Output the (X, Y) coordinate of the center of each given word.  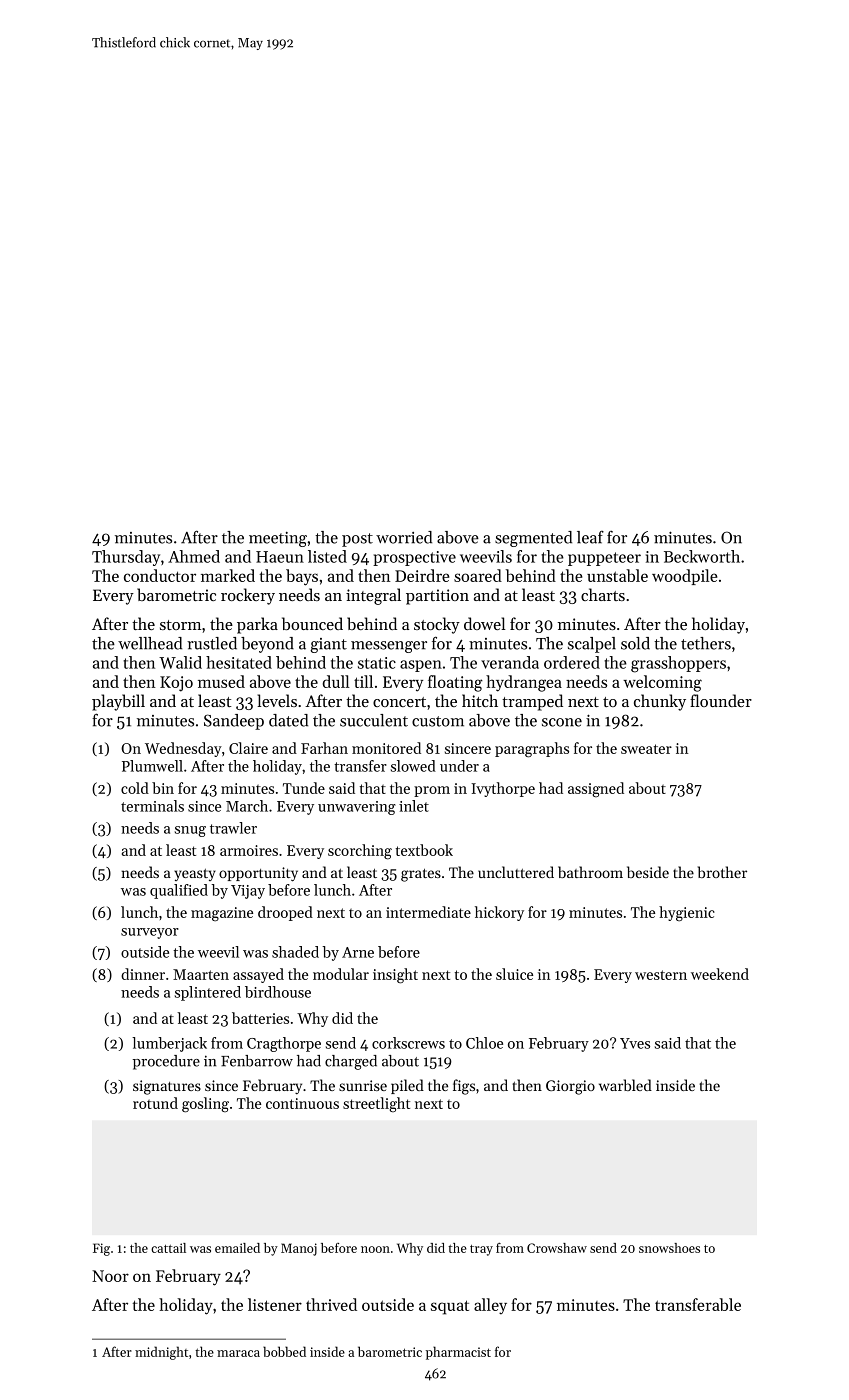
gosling (205, 1105)
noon (375, 1249)
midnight (161, 1353)
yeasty (195, 875)
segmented (533, 539)
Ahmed (194, 556)
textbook (424, 850)
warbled (625, 1085)
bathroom (590, 872)
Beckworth (702, 556)
